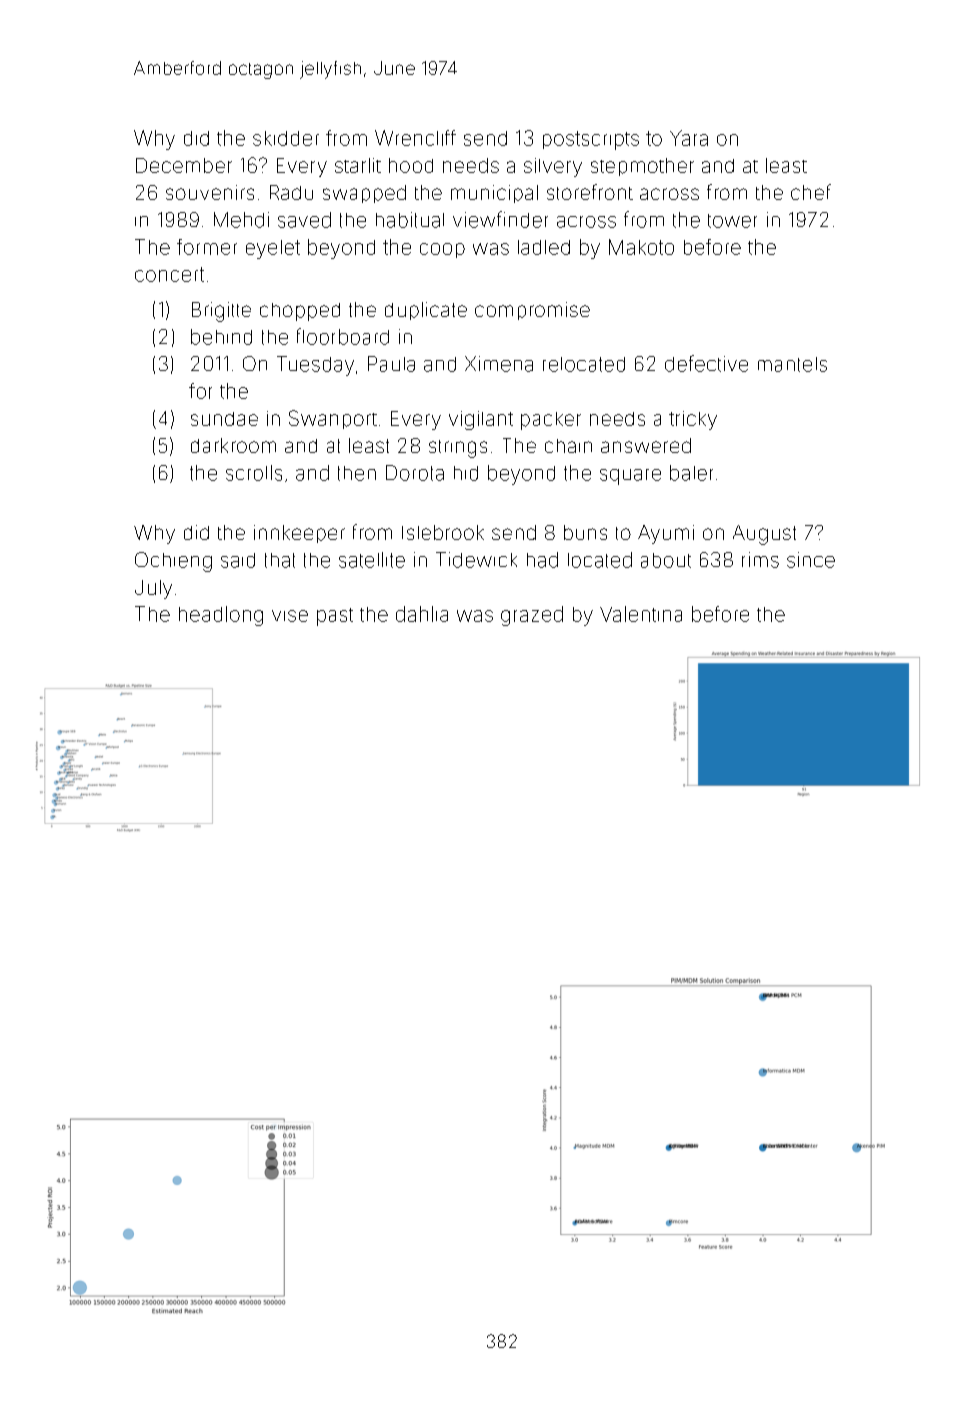  What do you see at coordinates (286, 138) in the page?
I see `skidder` at bounding box center [286, 138].
